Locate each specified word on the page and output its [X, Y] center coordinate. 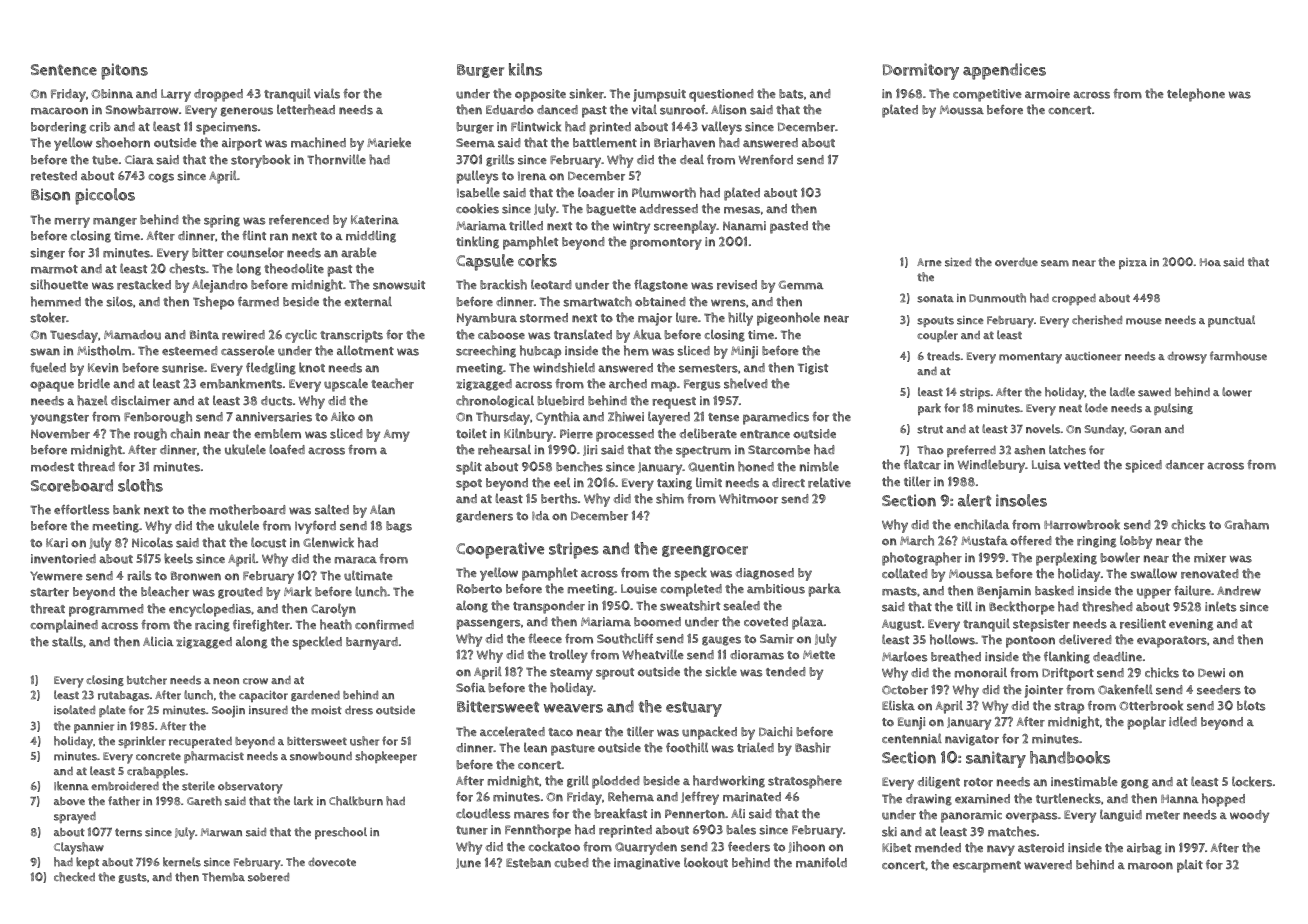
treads [943, 356]
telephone [1196, 95]
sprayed [75, 817]
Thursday [503, 418]
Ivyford [315, 527]
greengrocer [705, 551]
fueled [48, 367]
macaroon [59, 111]
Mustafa [984, 541]
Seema [475, 143]
